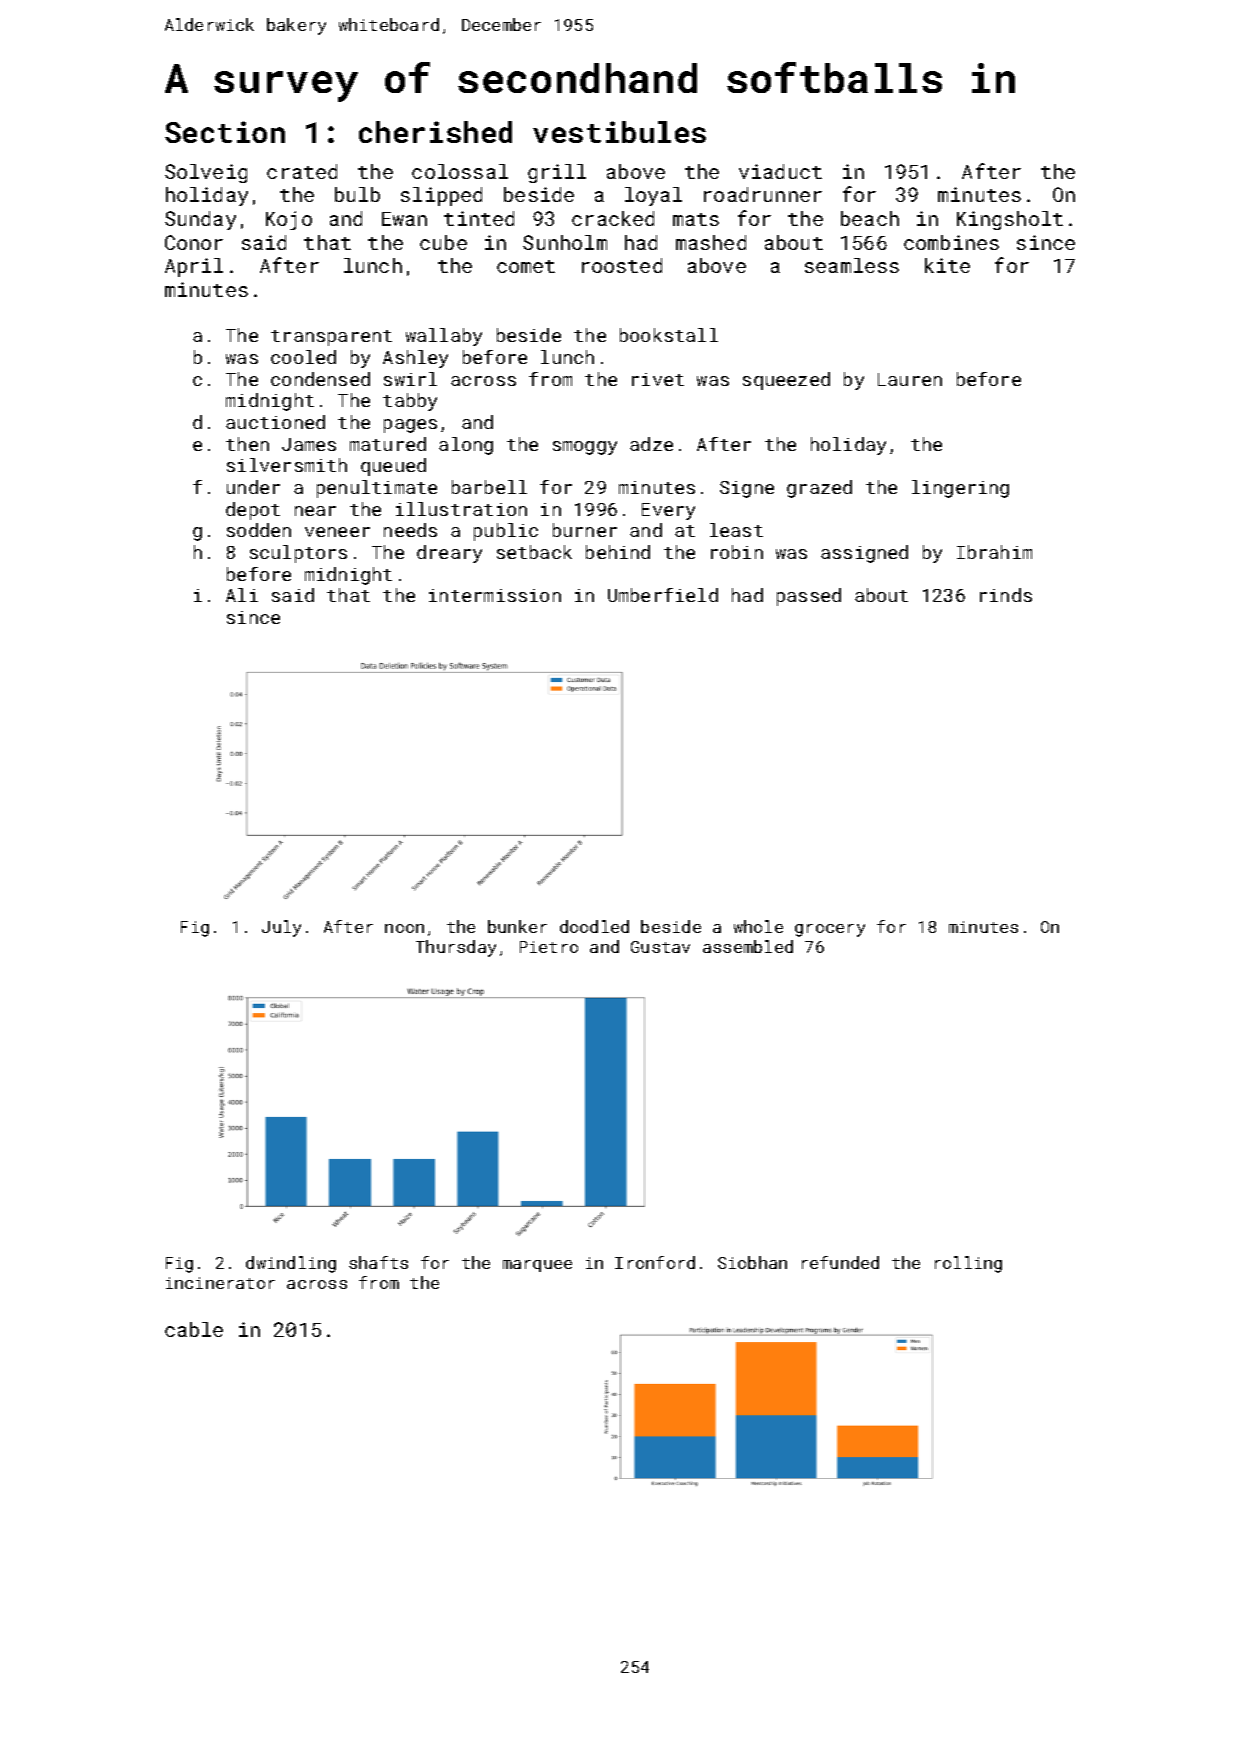 The image size is (1241, 1754). Describe the element at coordinates (565, 242) in the image. I see `Sunholm` at that location.
